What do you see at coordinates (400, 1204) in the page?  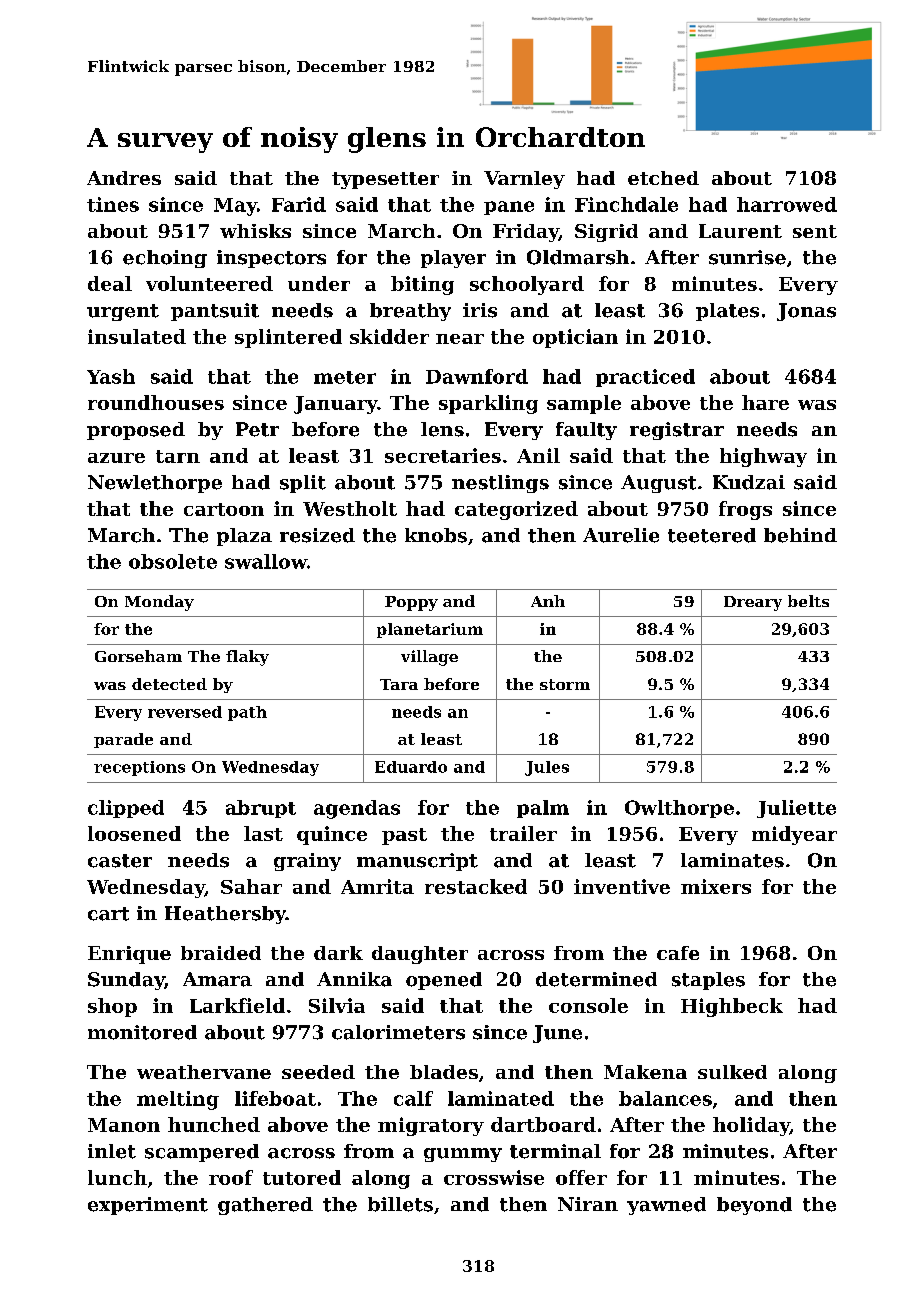 I see `billets` at bounding box center [400, 1204].
